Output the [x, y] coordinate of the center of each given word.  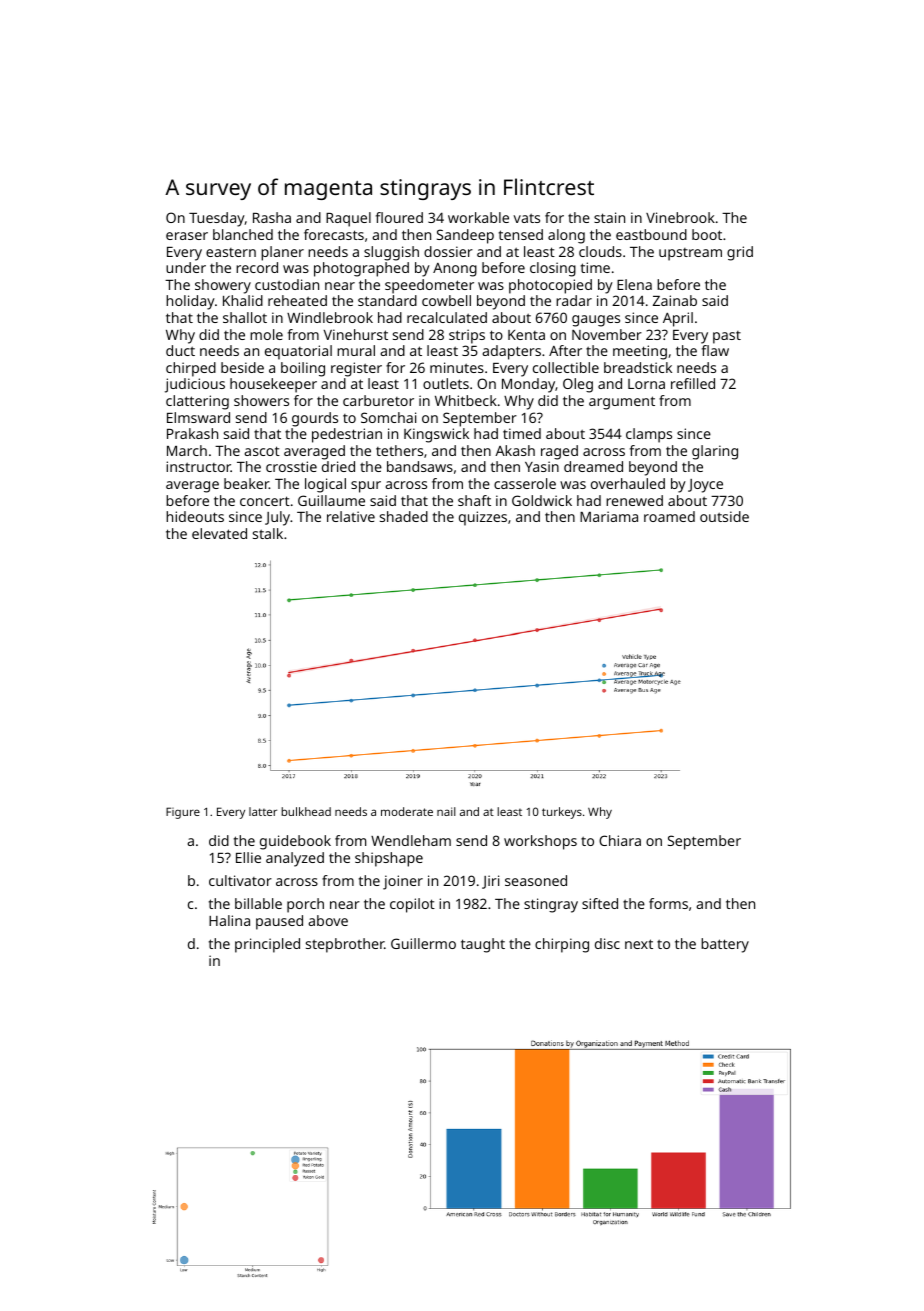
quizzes [483, 518]
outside [724, 516]
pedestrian [347, 435]
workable [478, 217]
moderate [407, 811]
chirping [562, 945]
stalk [268, 533]
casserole [525, 483]
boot [707, 234]
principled [267, 945]
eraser [187, 236]
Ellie [248, 857]
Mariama [609, 516]
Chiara [620, 840]
